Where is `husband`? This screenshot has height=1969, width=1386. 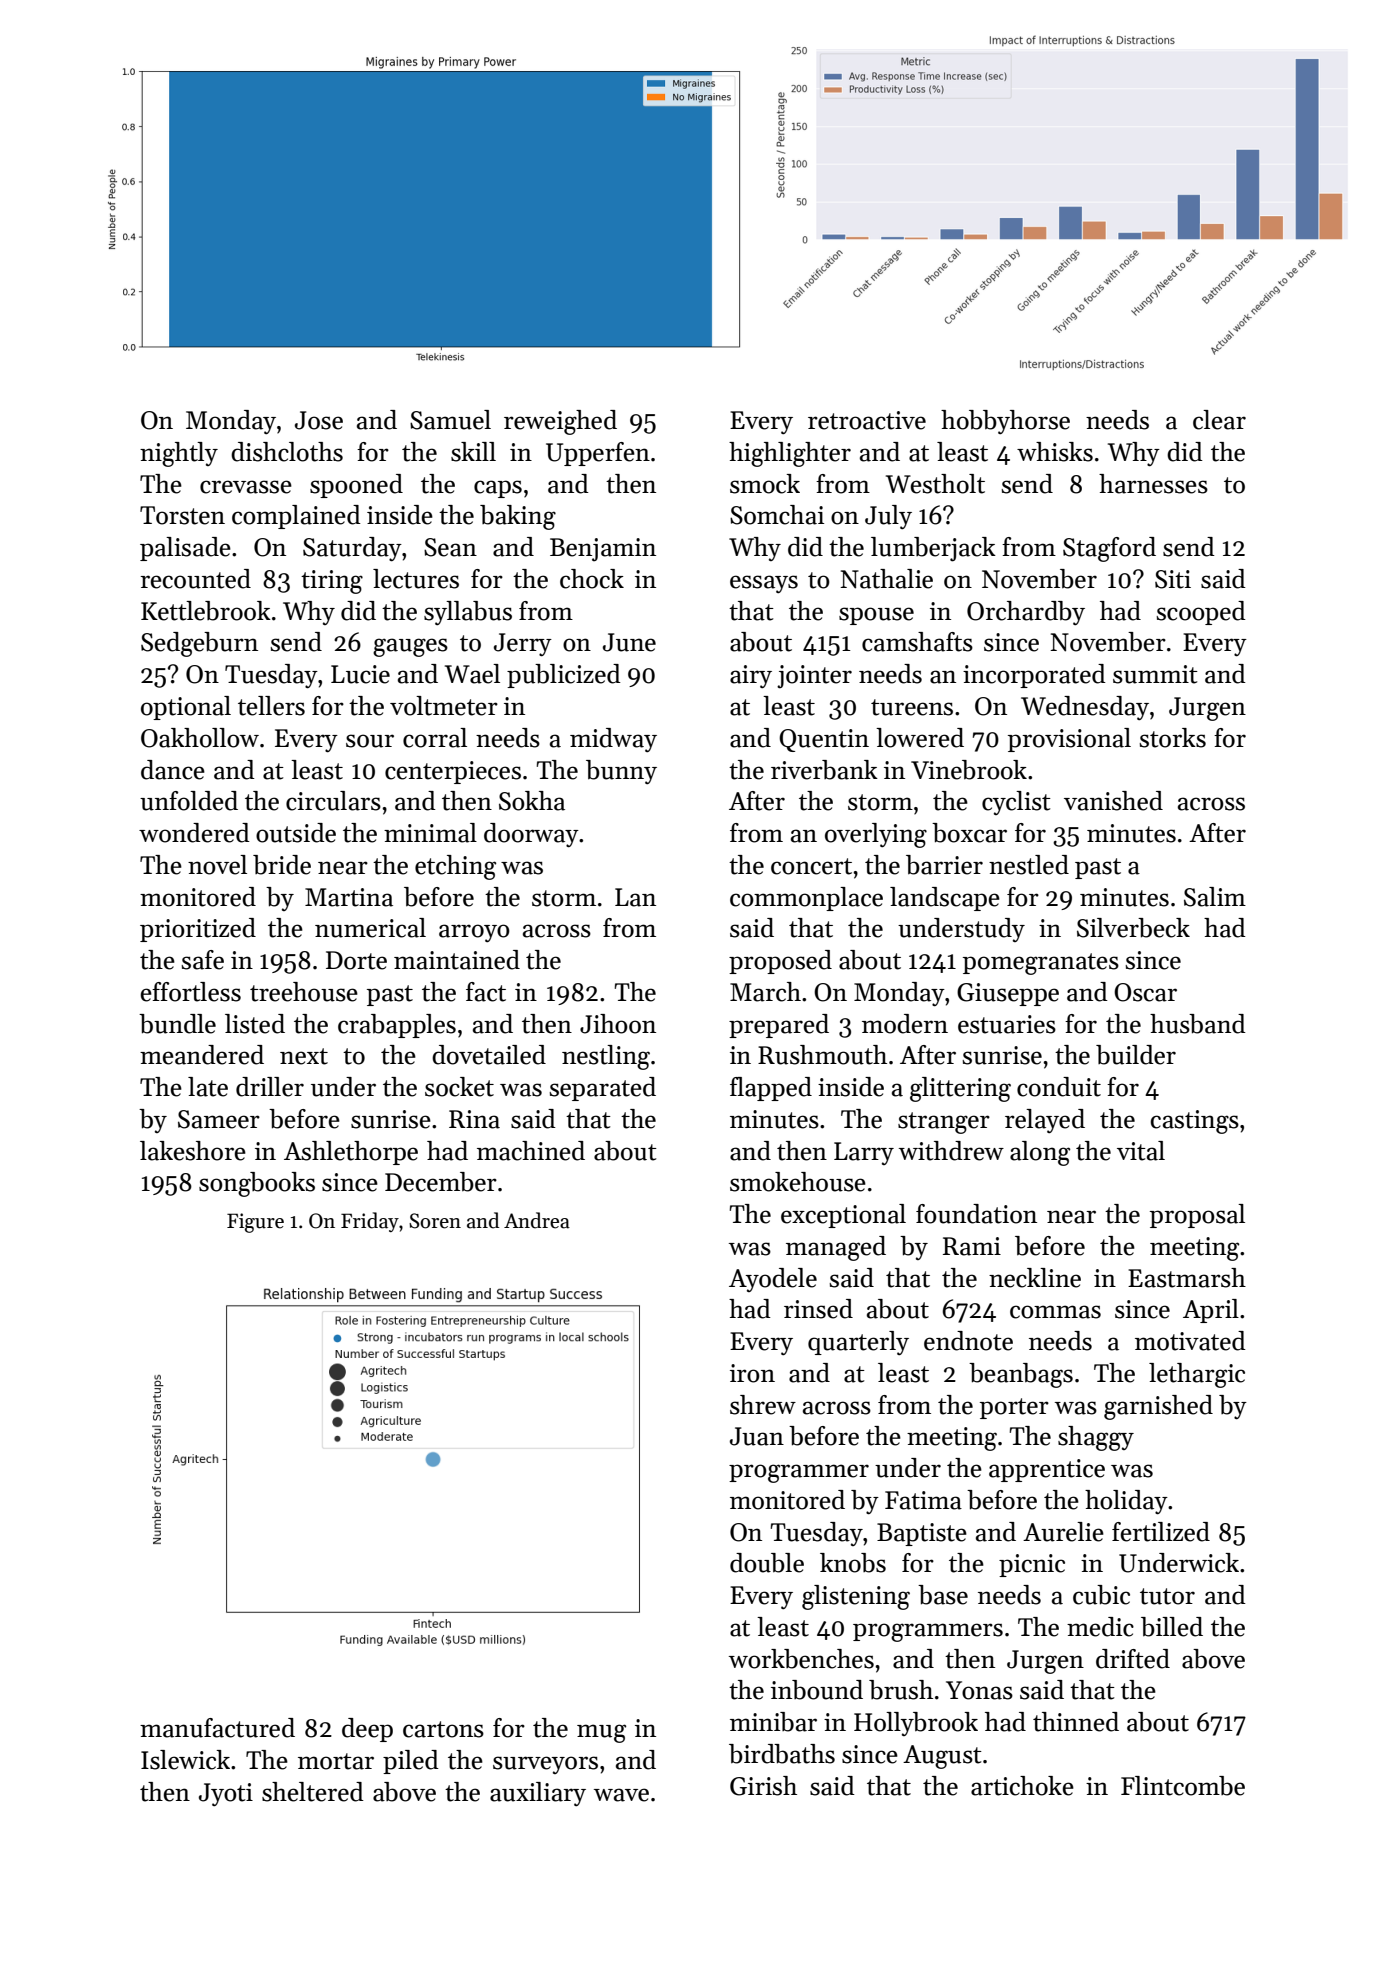
husband is located at coordinates (1198, 1024).
